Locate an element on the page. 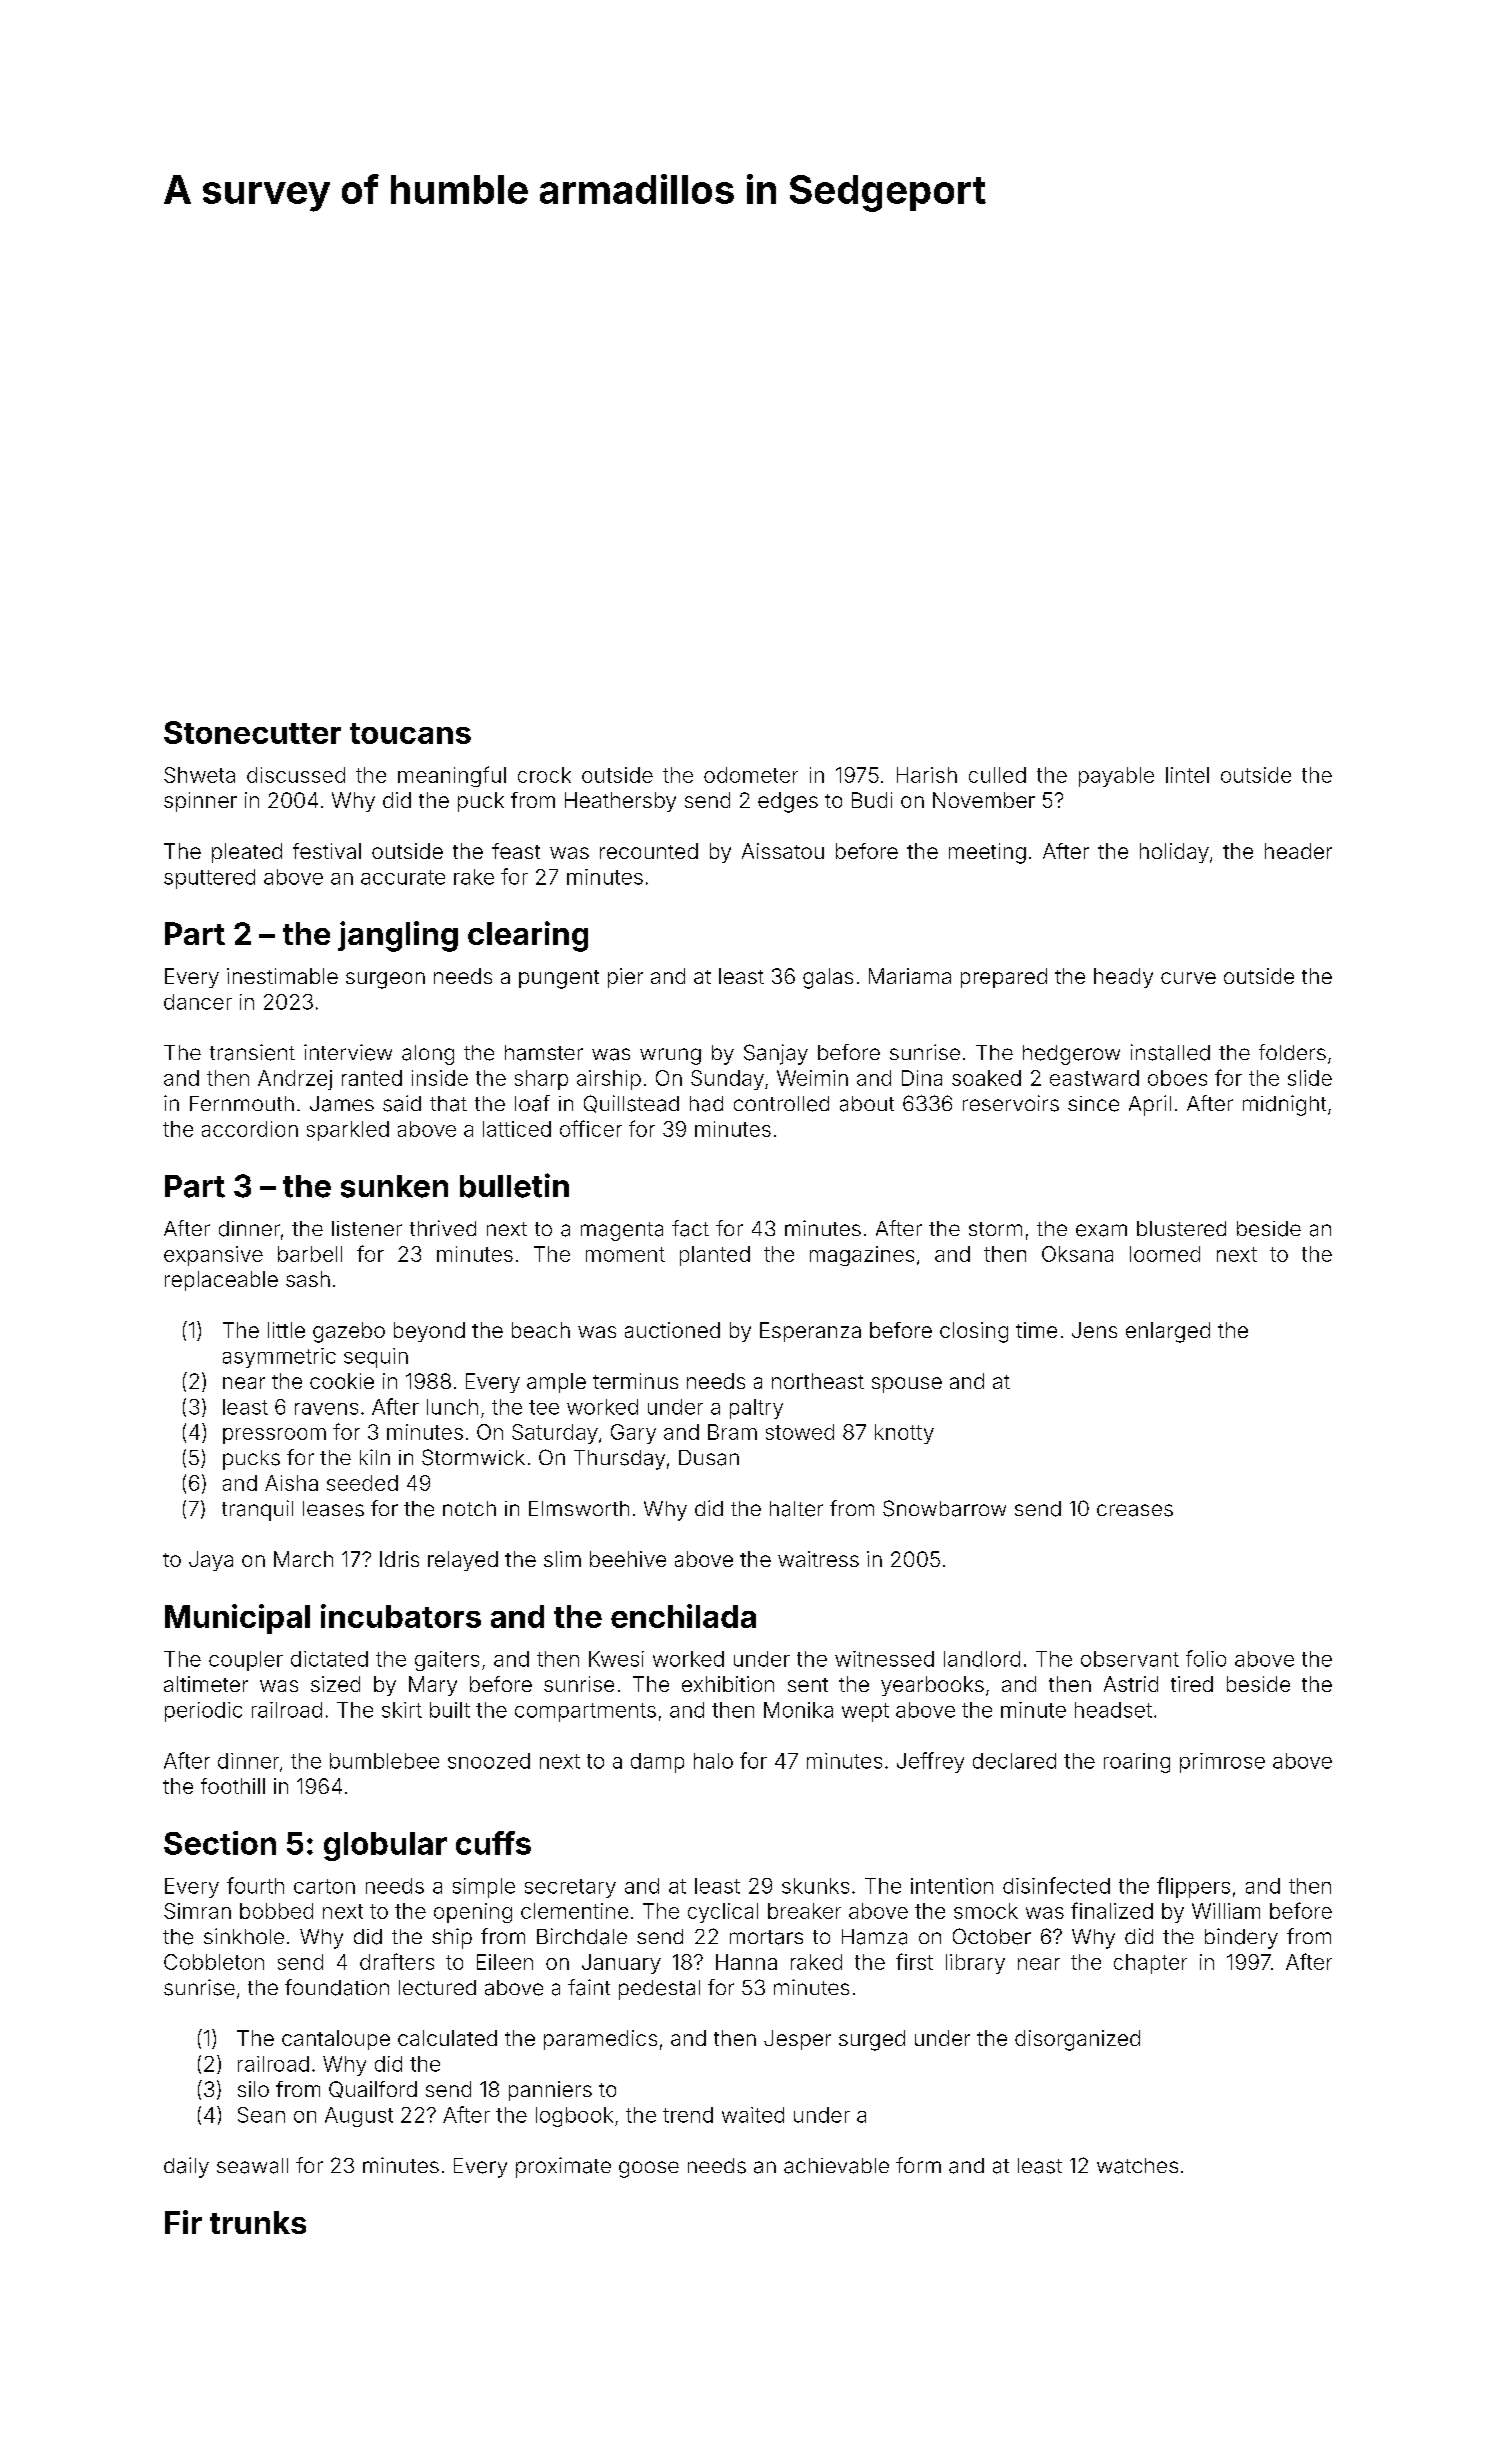  goose is located at coordinates (649, 2169).
